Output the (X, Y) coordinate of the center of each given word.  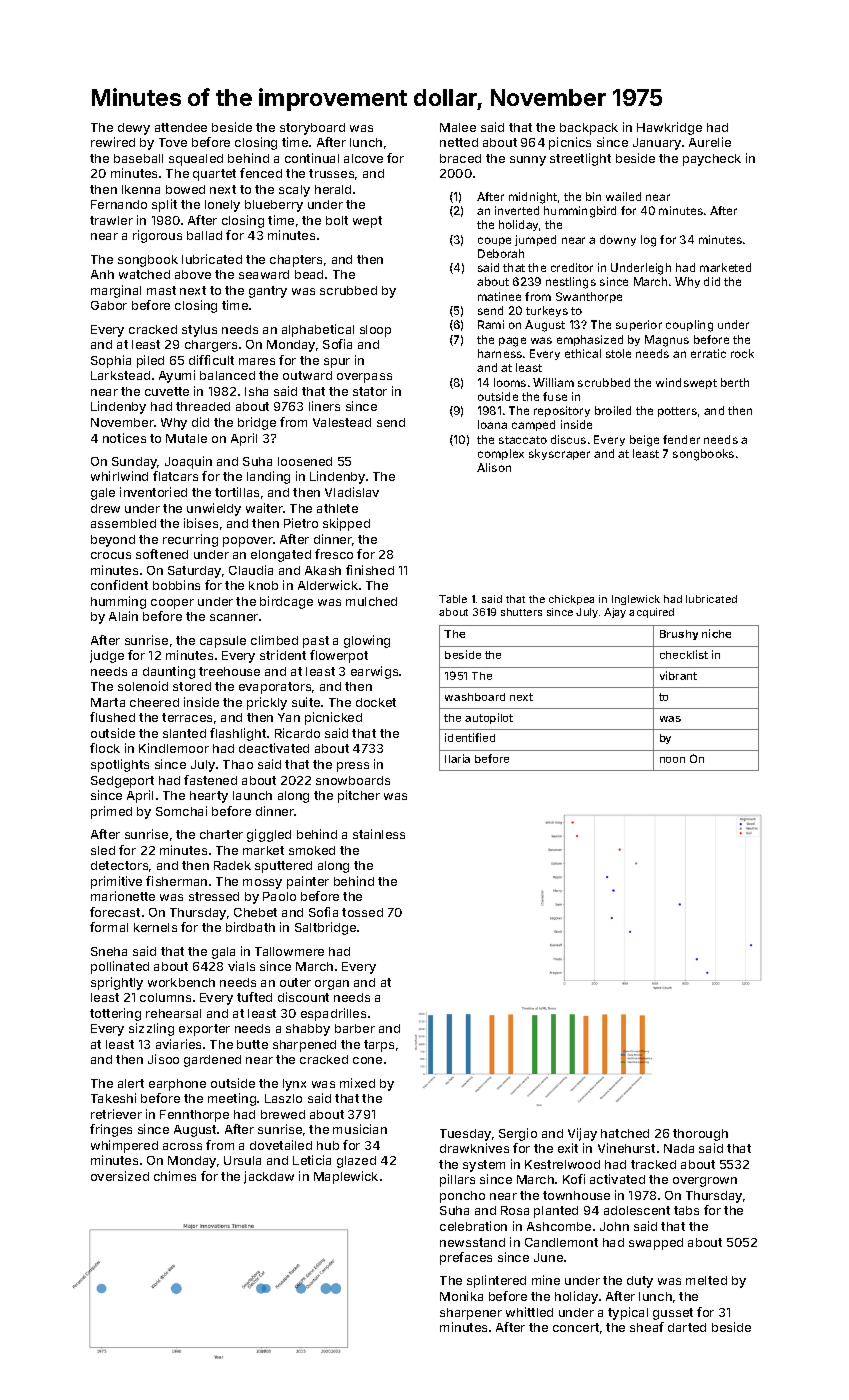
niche (716, 633)
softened (162, 554)
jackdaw (269, 1177)
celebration (473, 1226)
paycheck (712, 160)
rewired (113, 142)
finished (370, 570)
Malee (458, 127)
